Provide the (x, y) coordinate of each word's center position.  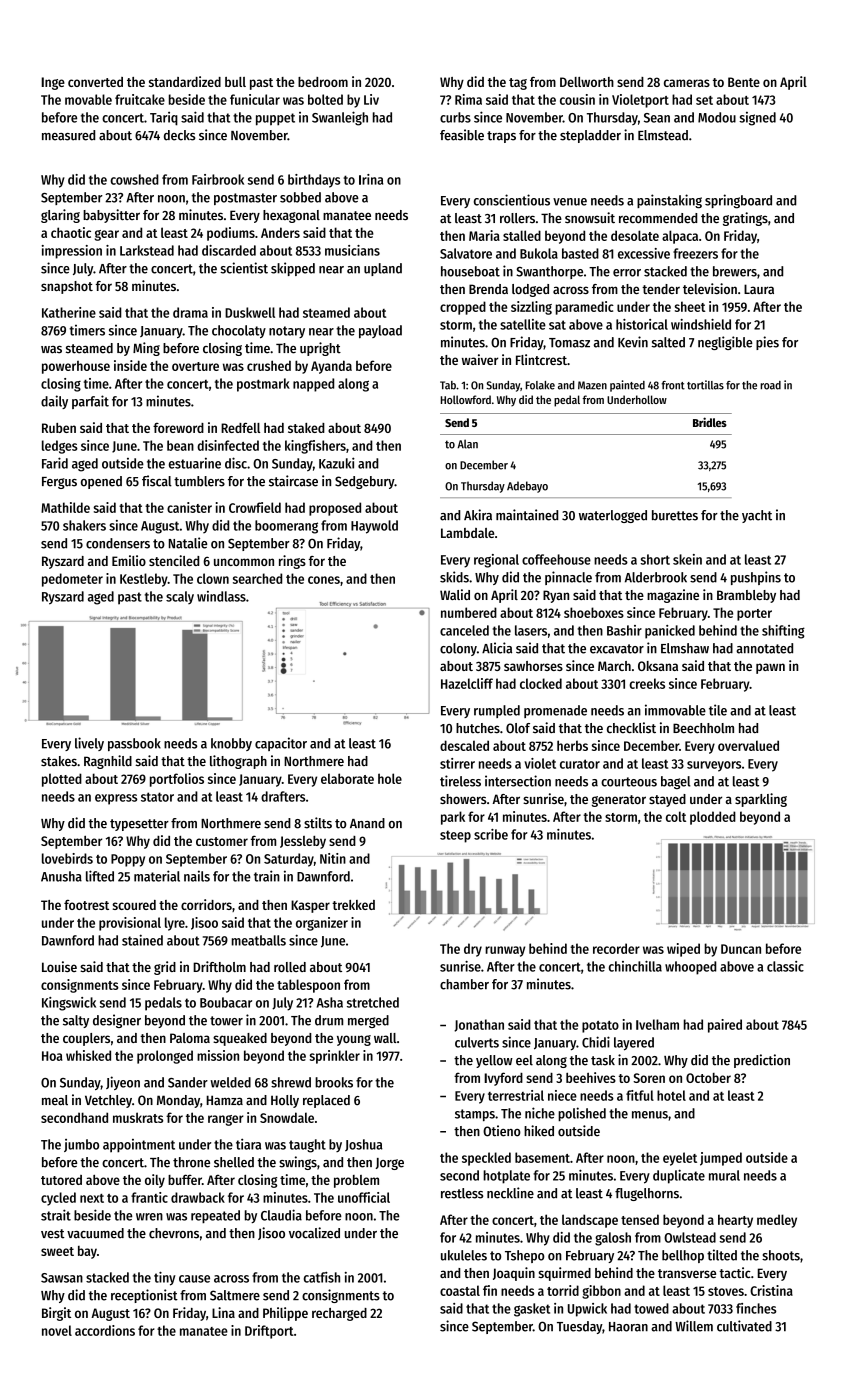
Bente (744, 82)
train (267, 876)
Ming (146, 349)
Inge (53, 83)
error (627, 273)
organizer (322, 924)
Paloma (190, 1038)
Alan (467, 444)
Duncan (741, 949)
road (770, 385)
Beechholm (703, 728)
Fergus (59, 483)
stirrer (457, 763)
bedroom (323, 82)
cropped (463, 308)
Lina (223, 1312)
